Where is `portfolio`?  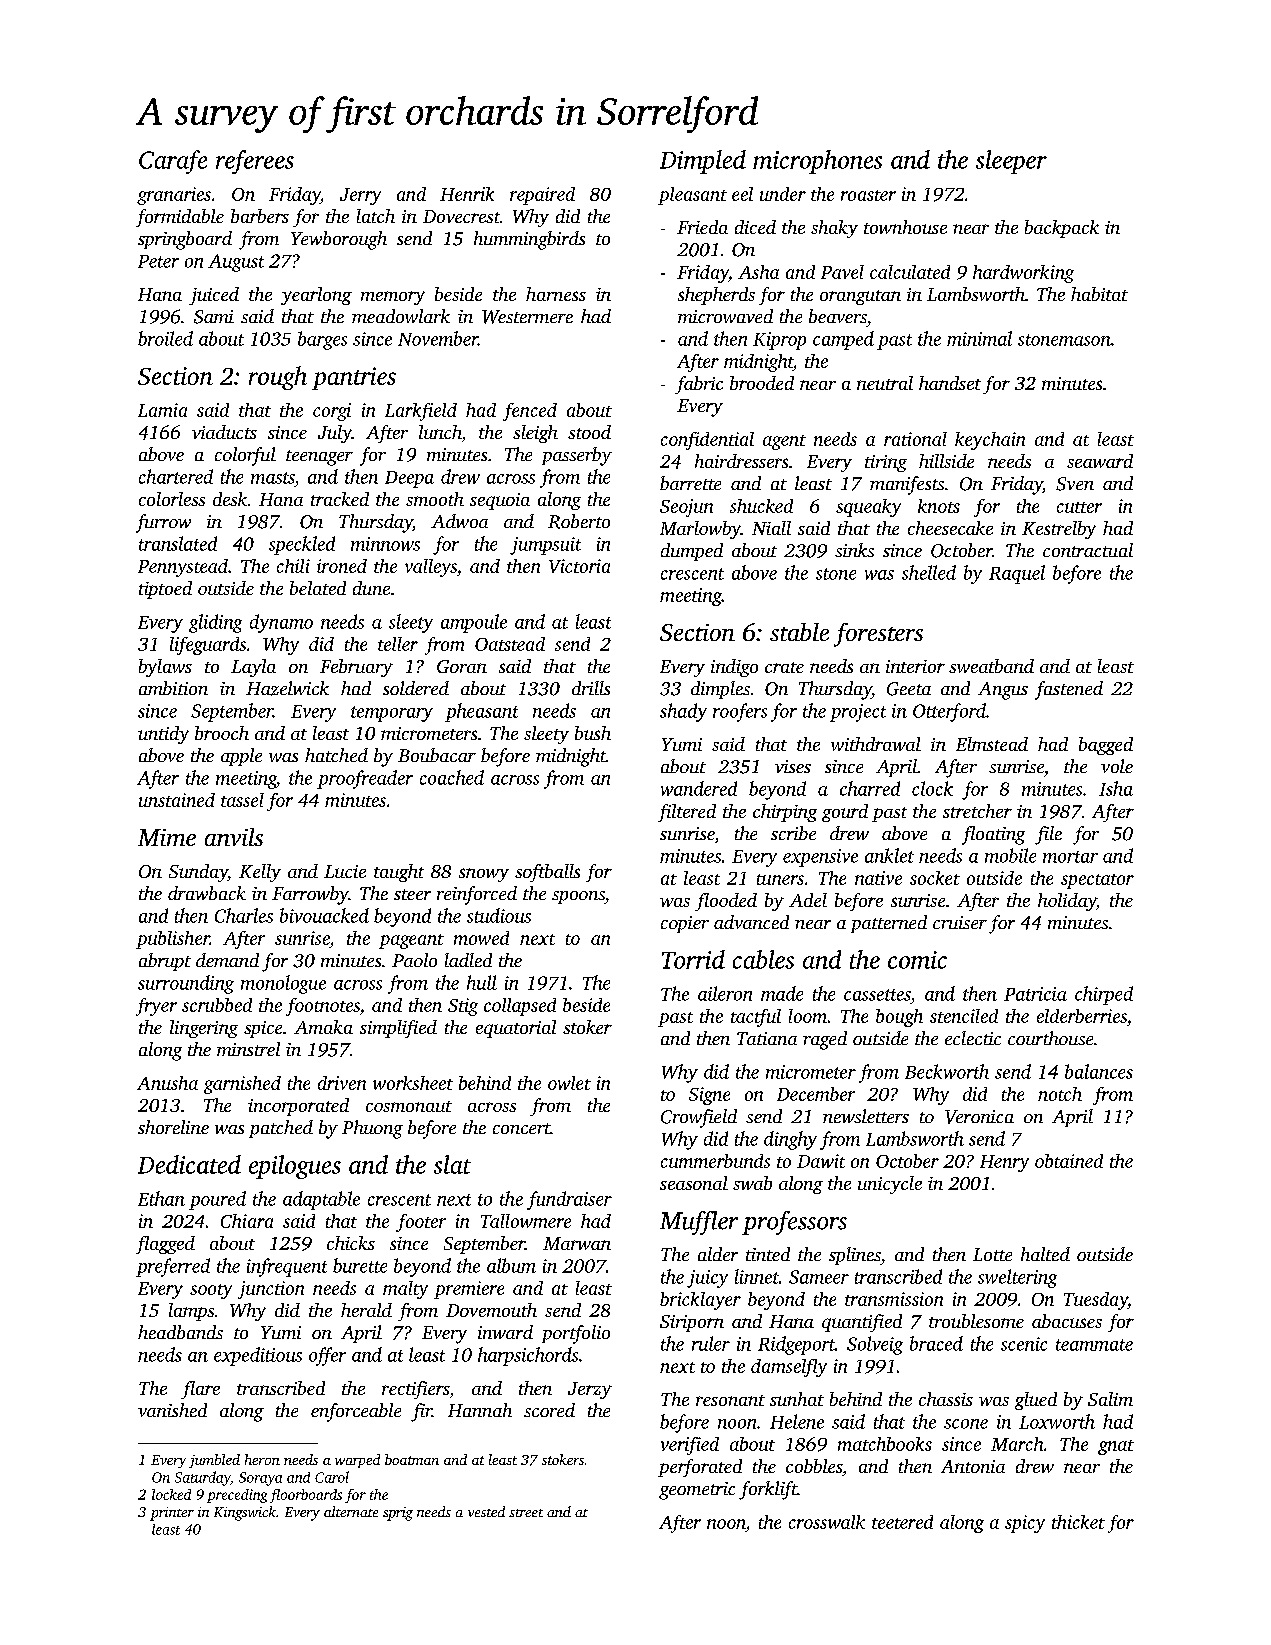
portfolio is located at coordinates (576, 1334).
